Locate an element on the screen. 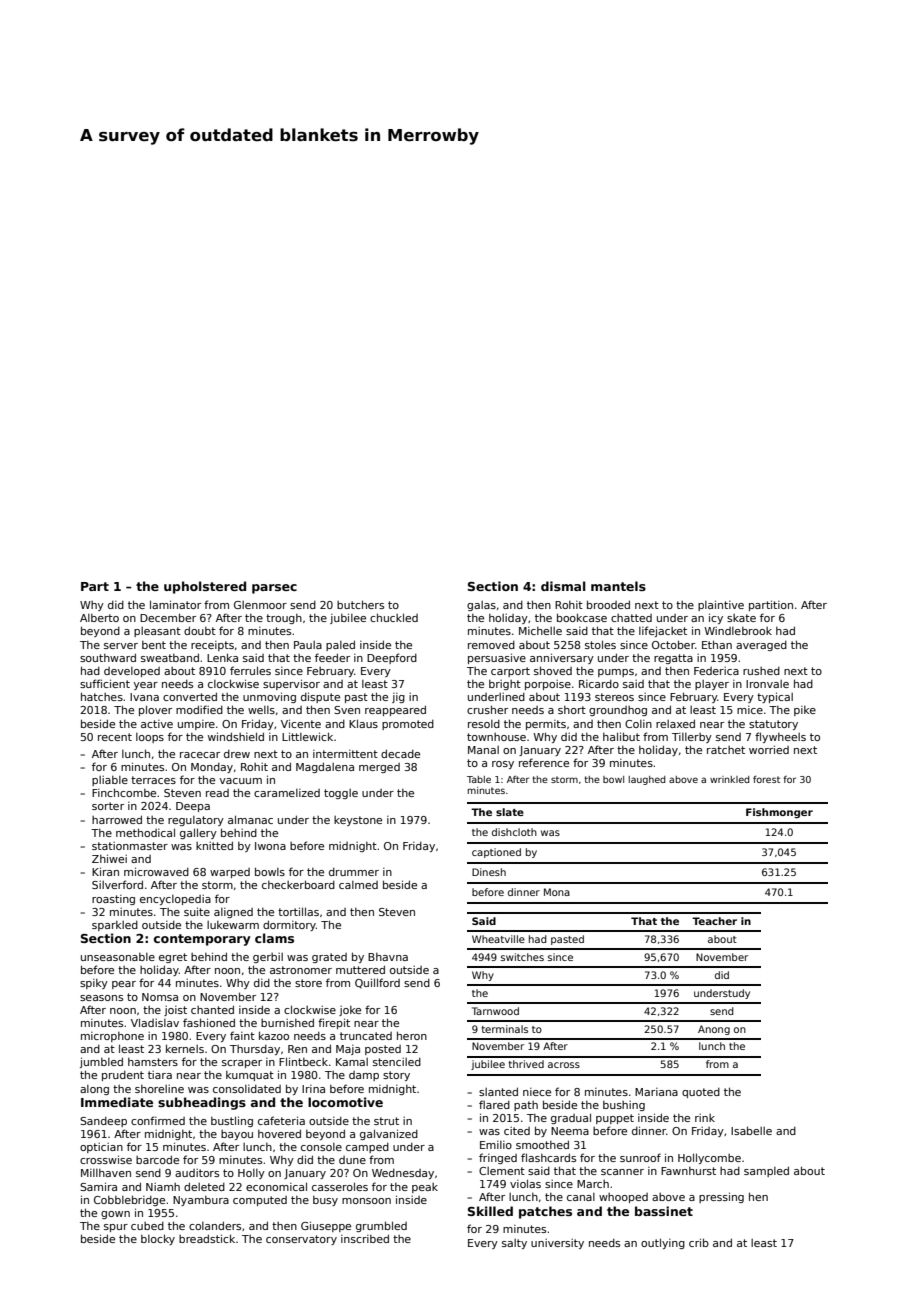  Fishmonger is located at coordinates (779, 813).
